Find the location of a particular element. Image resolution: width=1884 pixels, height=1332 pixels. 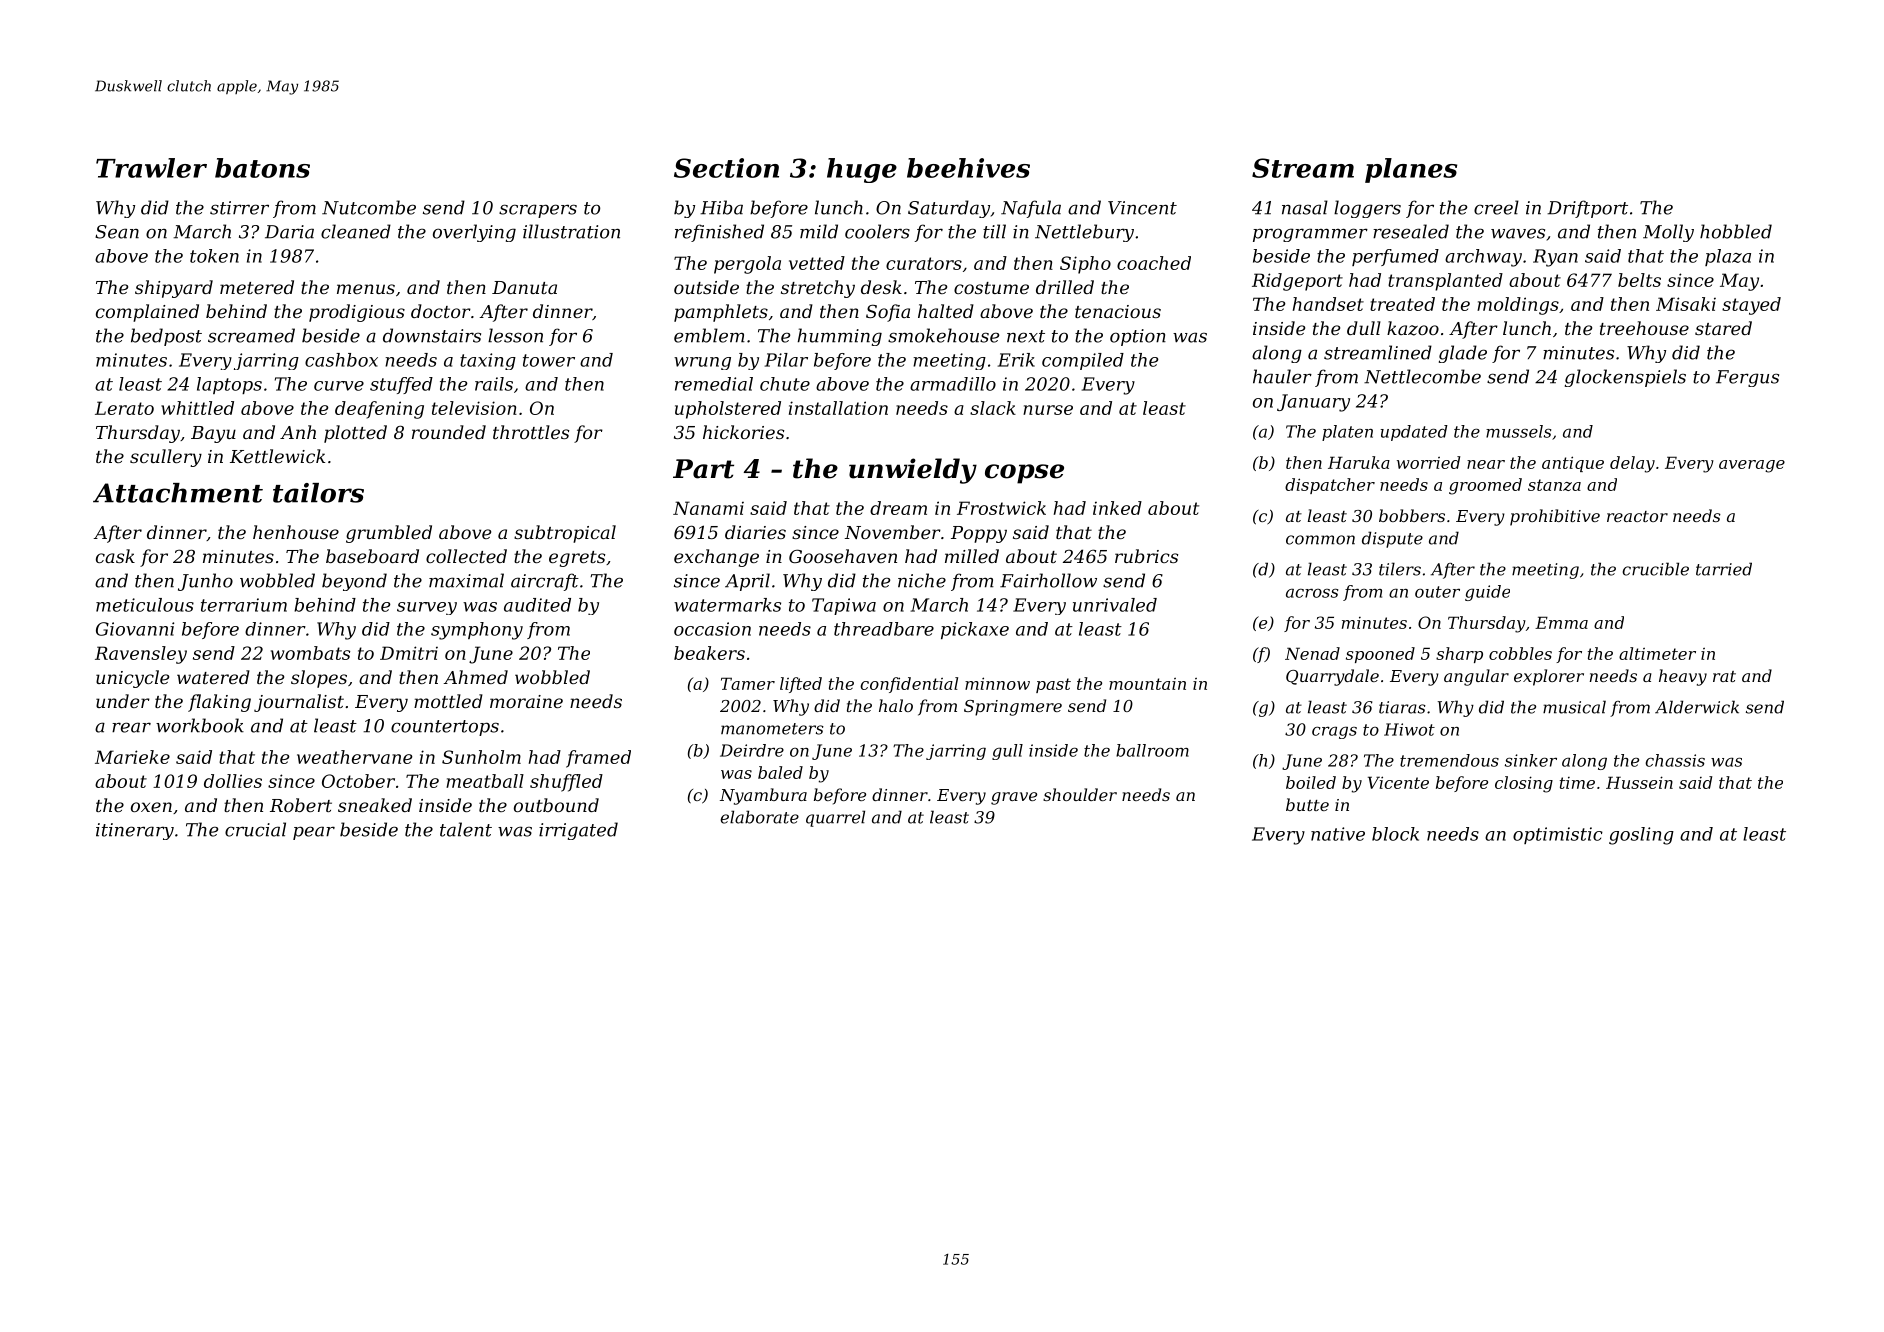

pear is located at coordinates (314, 833).
